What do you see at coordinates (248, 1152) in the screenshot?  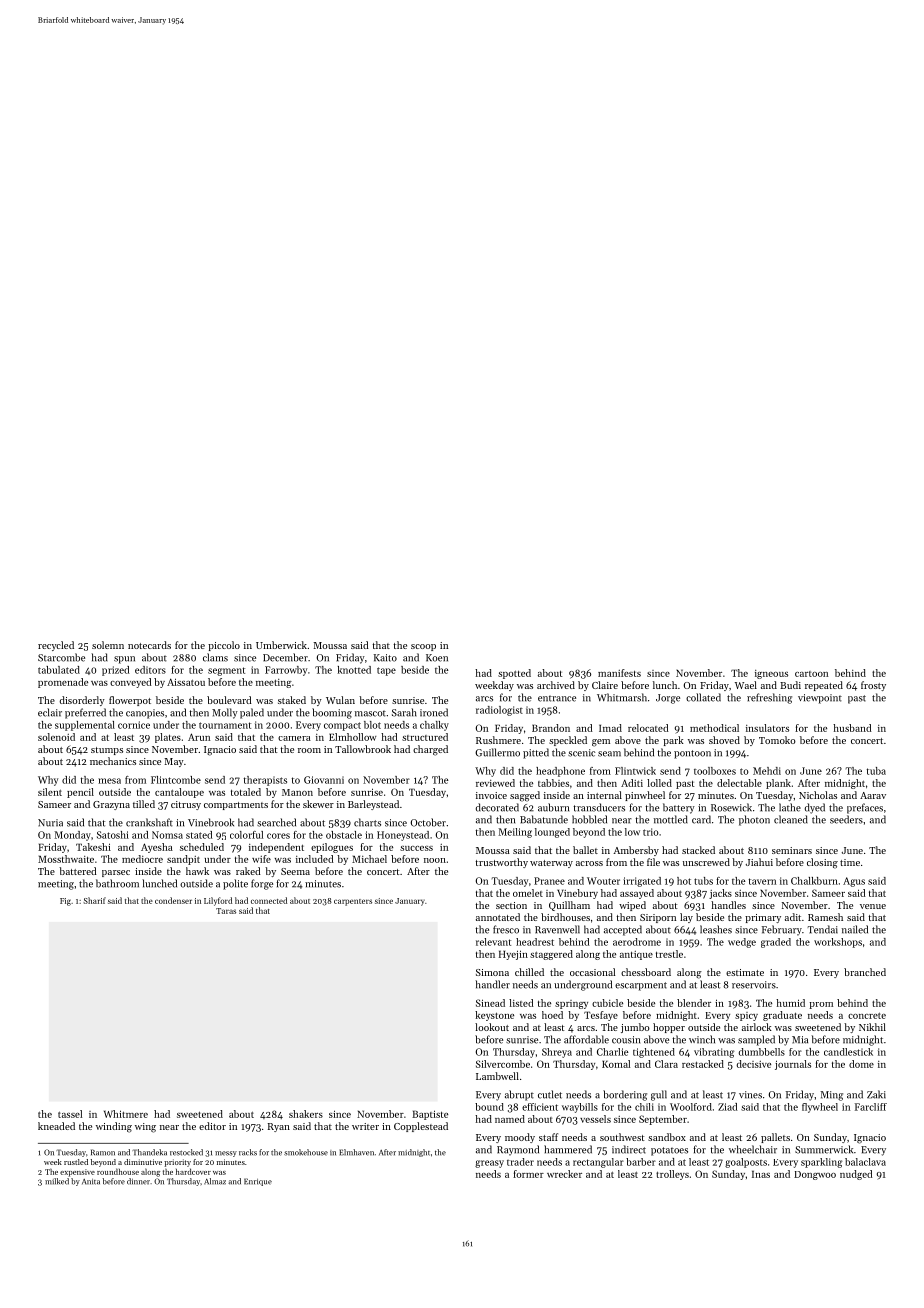 I see `racks` at bounding box center [248, 1152].
